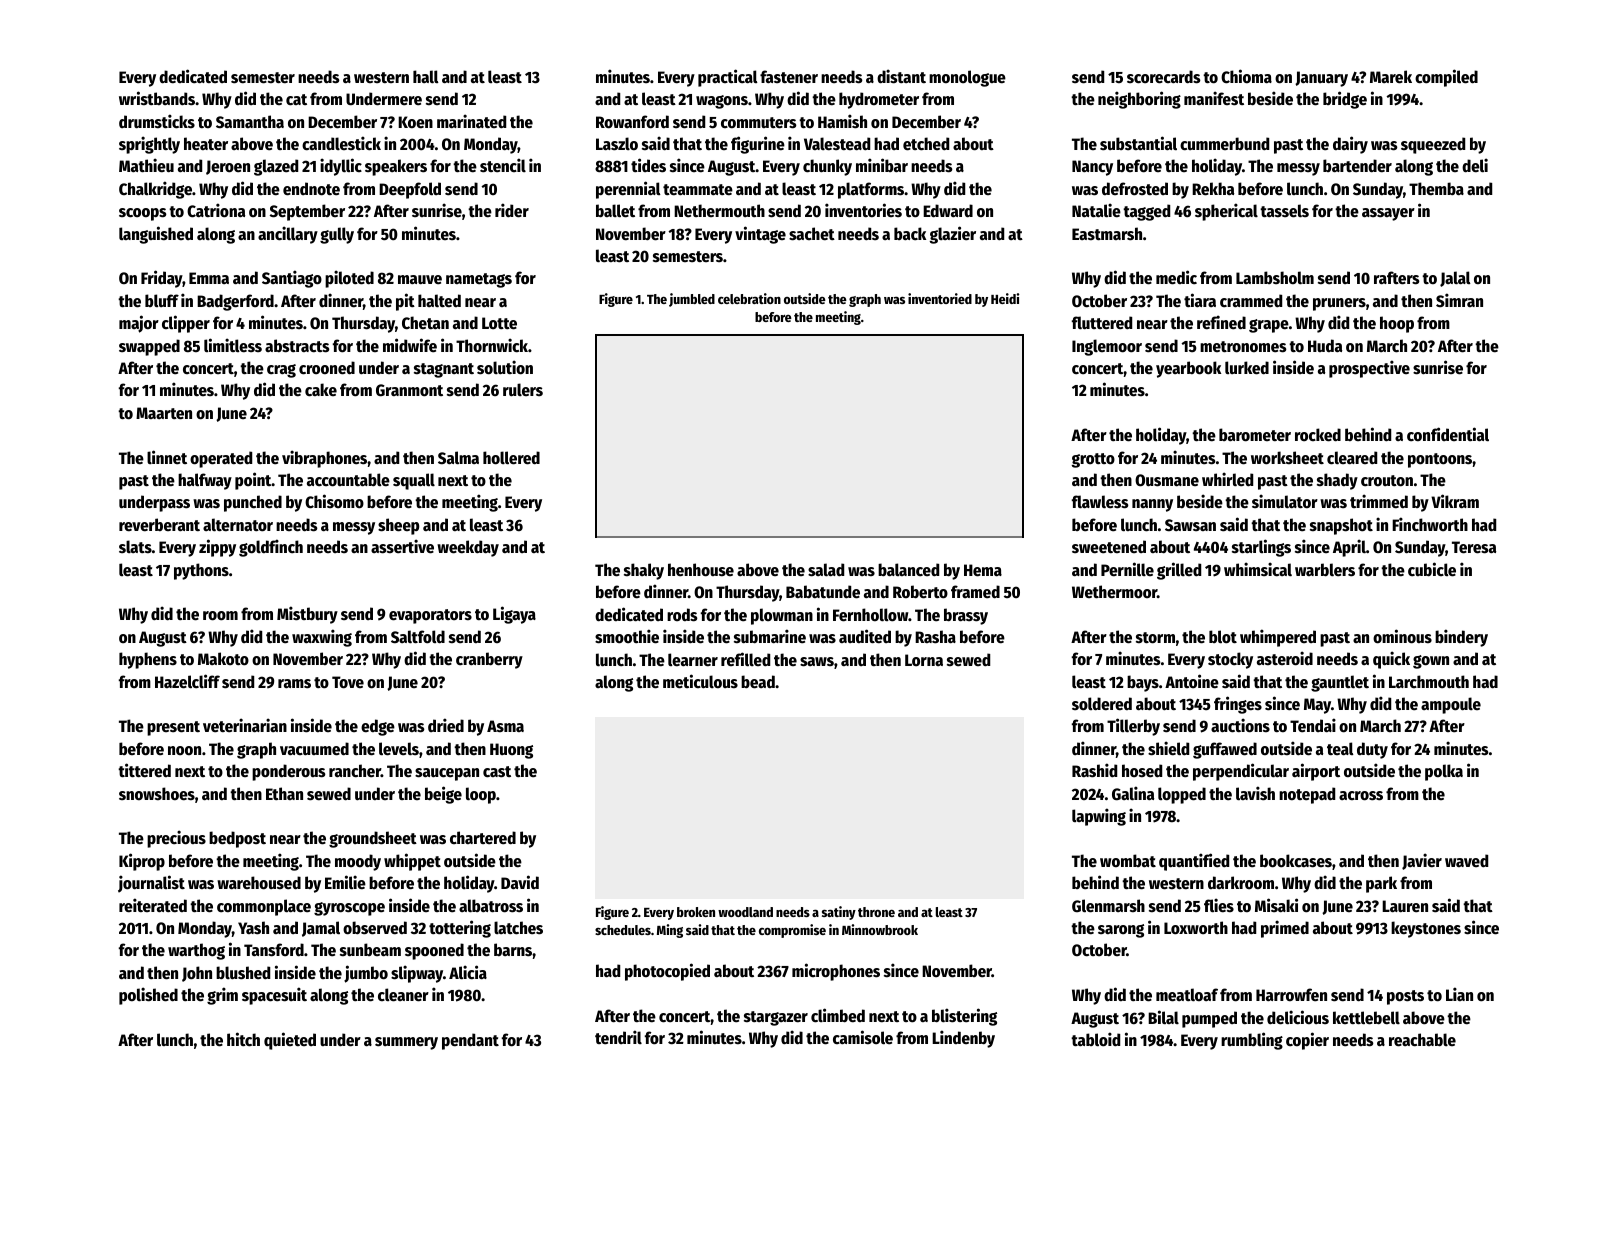  I want to click on distant, so click(901, 76).
